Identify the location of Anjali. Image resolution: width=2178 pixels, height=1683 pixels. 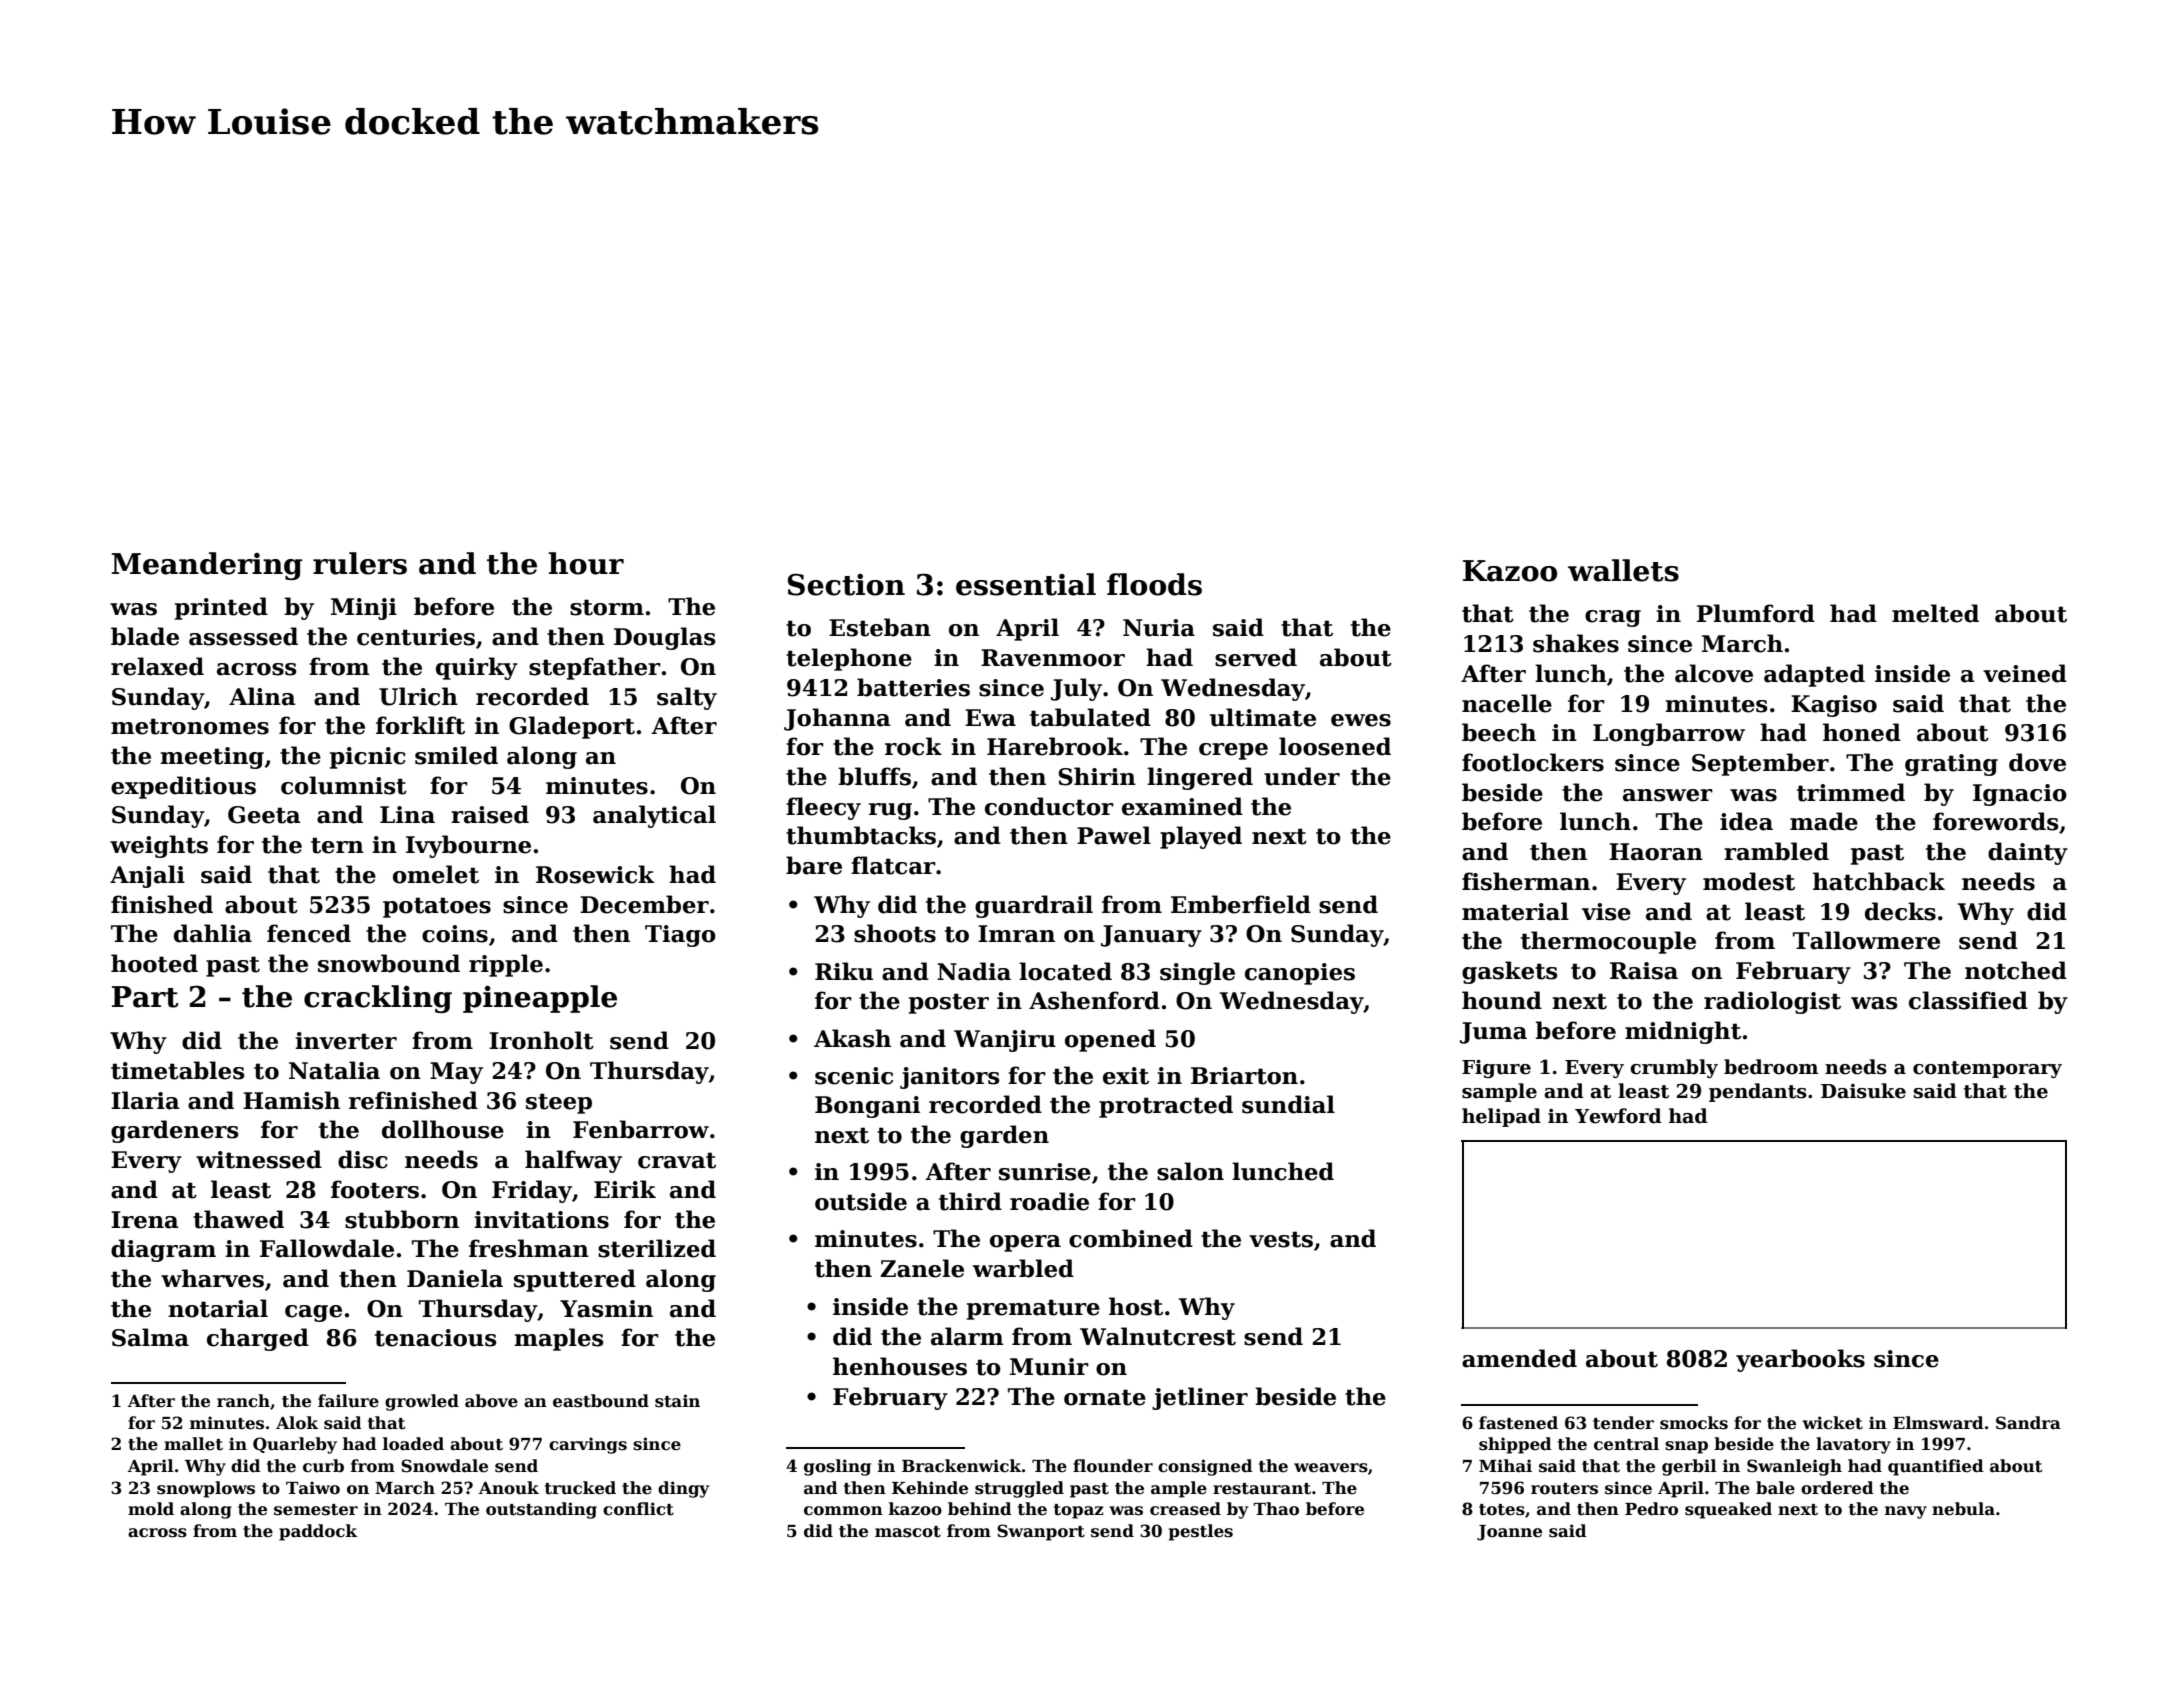
(147, 876).
